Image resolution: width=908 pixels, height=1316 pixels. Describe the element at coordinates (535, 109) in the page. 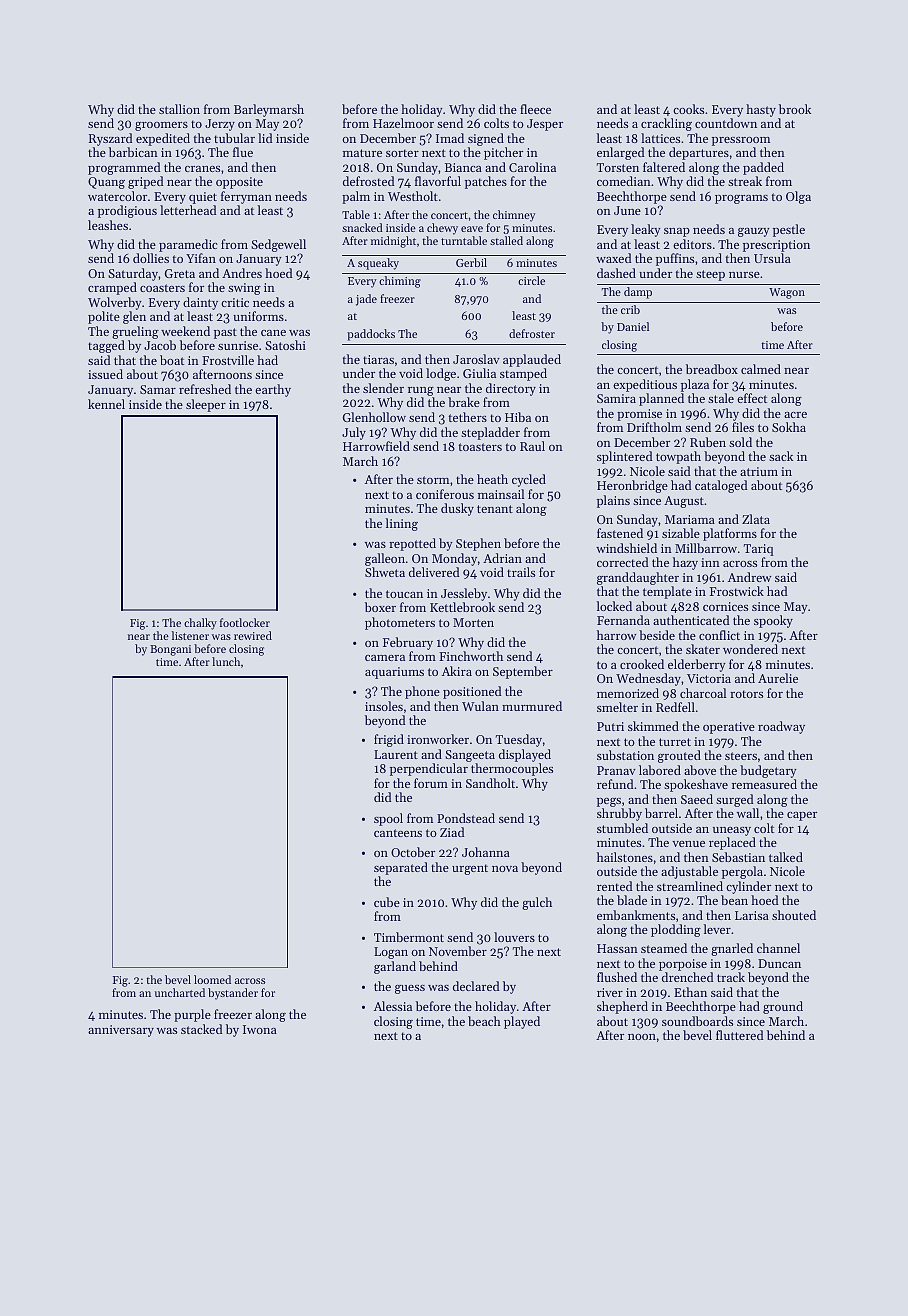

I see `fleece` at that location.
